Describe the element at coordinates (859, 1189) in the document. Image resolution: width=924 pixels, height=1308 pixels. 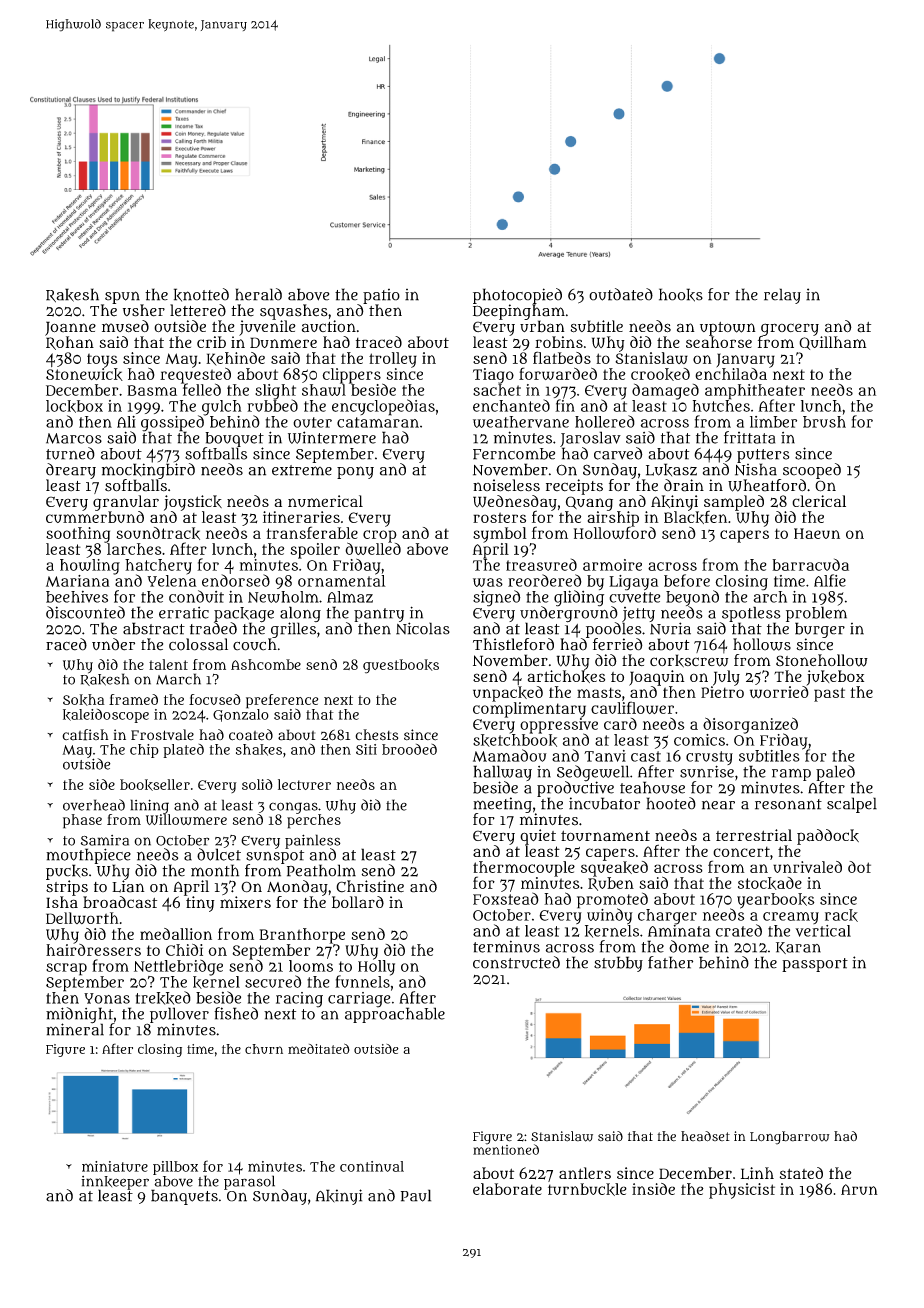
I see `Arun` at that location.
